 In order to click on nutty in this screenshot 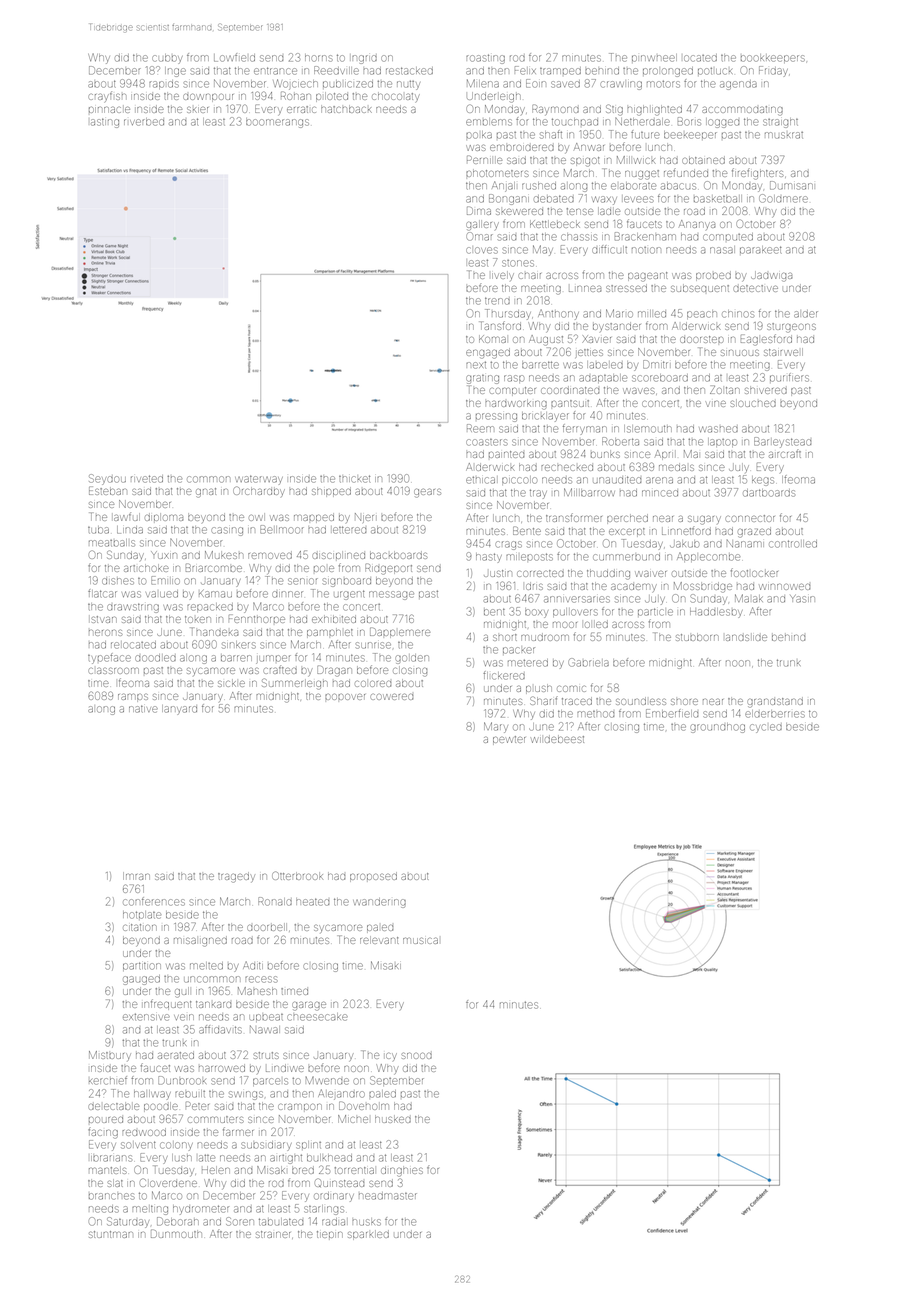, I will do `click(408, 85)`.
